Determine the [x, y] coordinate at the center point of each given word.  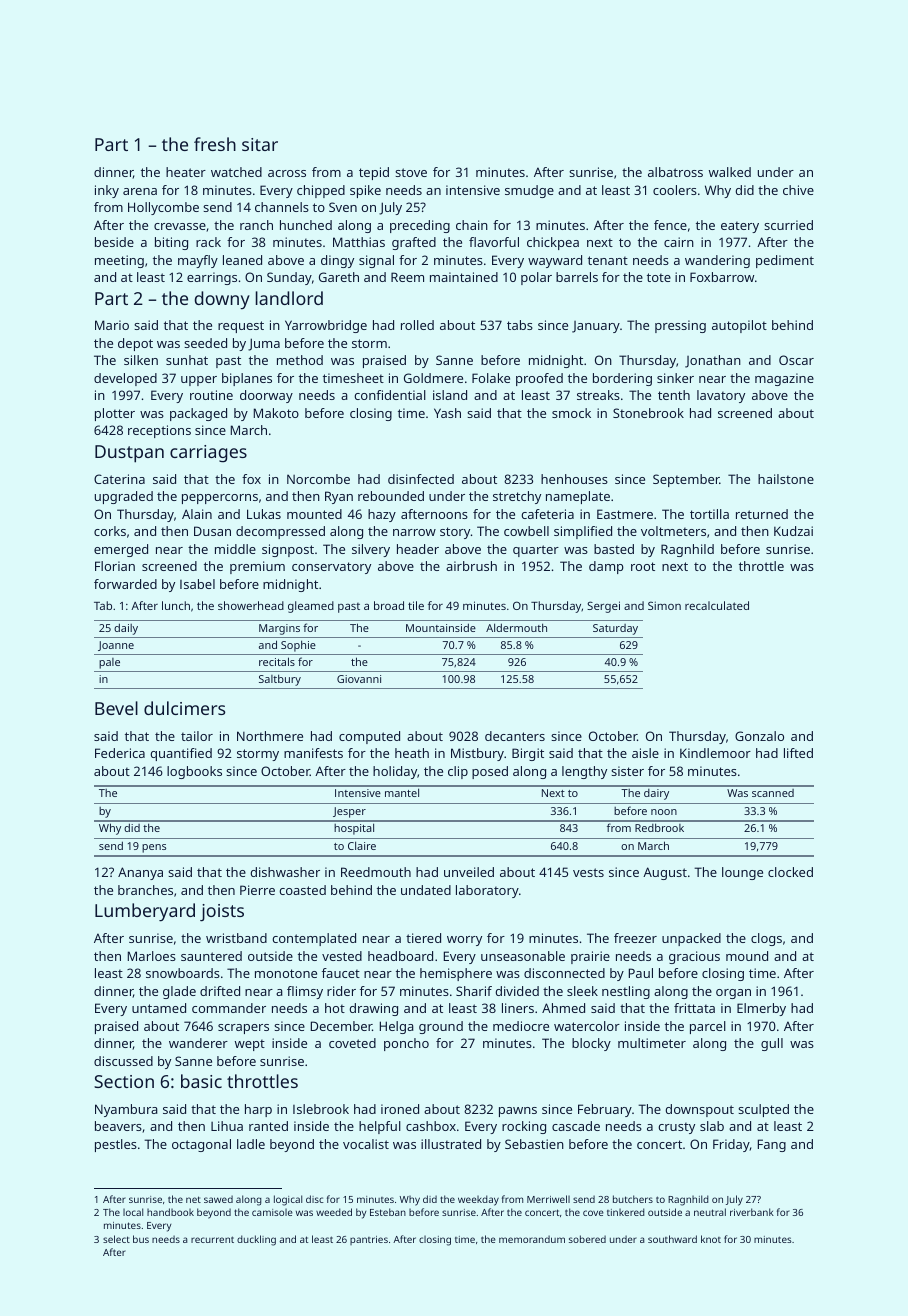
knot [711, 1239]
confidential [390, 395]
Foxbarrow [722, 277]
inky [107, 191]
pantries [369, 1240]
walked [730, 172]
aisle [645, 753]
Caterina [119, 479]
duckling [256, 1240]
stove [411, 172]
